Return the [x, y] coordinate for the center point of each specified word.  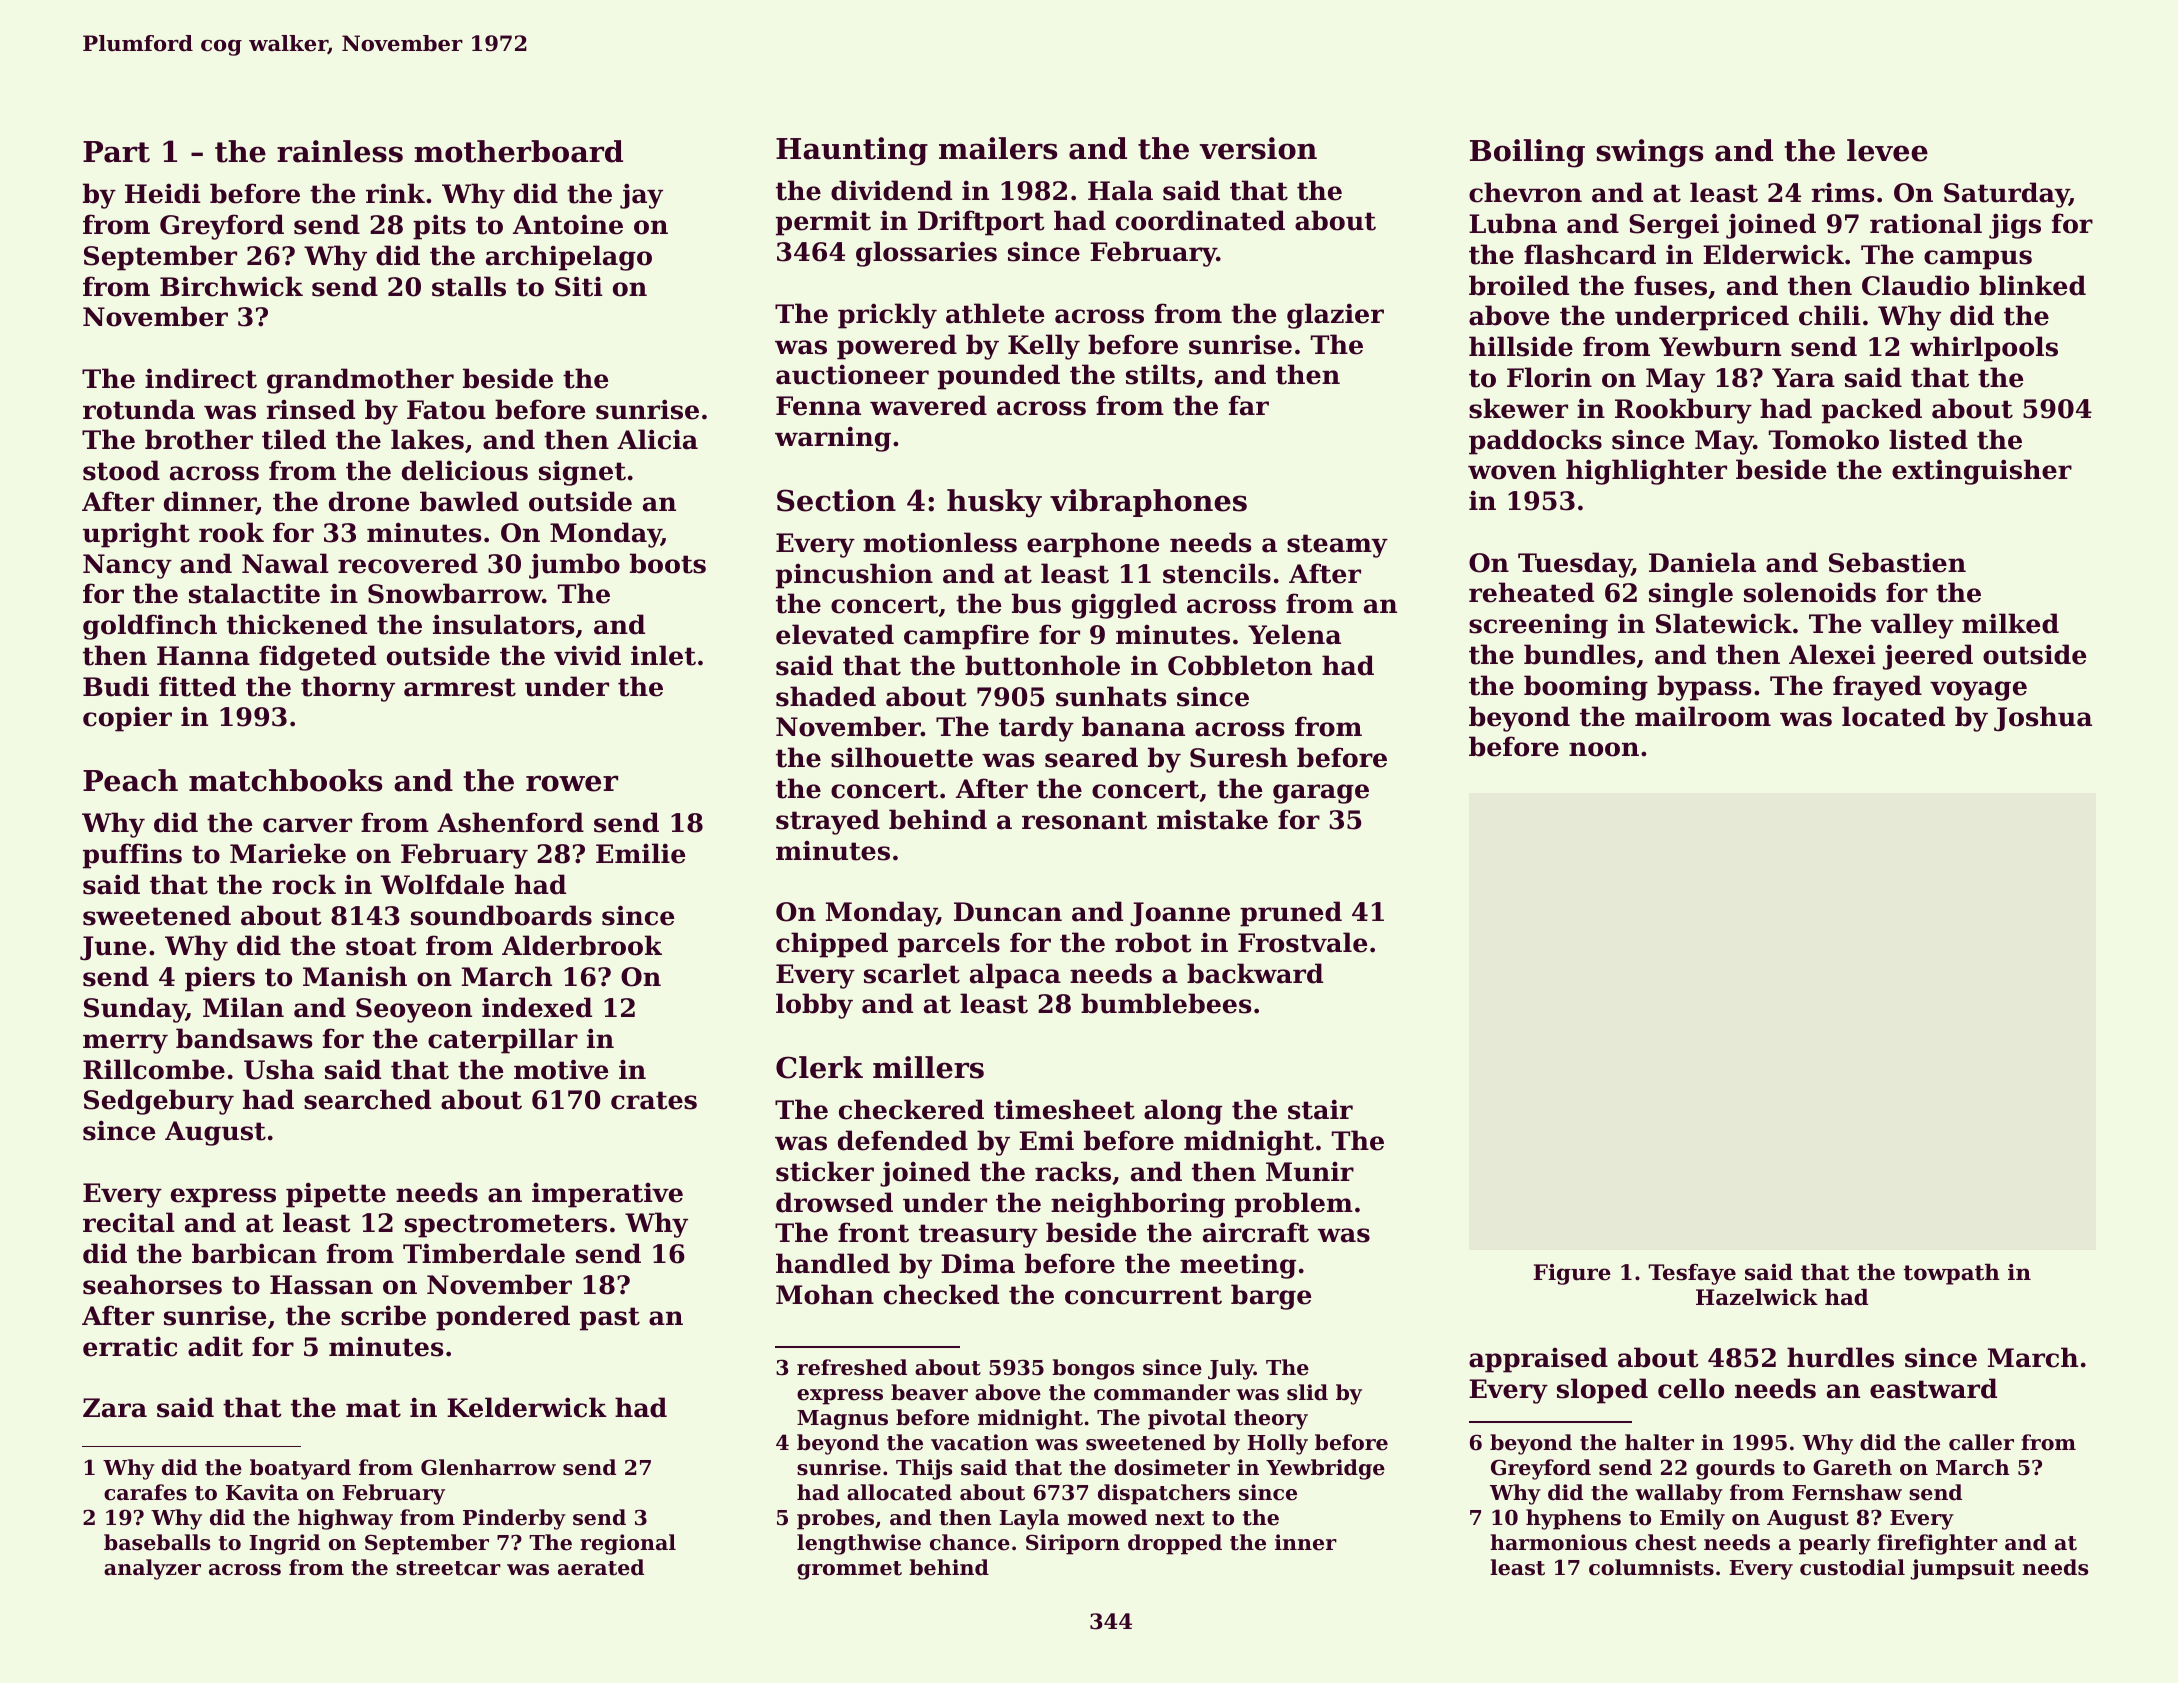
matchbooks [285, 780]
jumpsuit [1962, 1569]
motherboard [518, 151]
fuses [1670, 285]
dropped [1175, 1544]
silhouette [902, 757]
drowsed [834, 1202]
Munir [1310, 1172]
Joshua [2043, 719]
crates [654, 1100]
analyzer [152, 1569]
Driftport [981, 223]
